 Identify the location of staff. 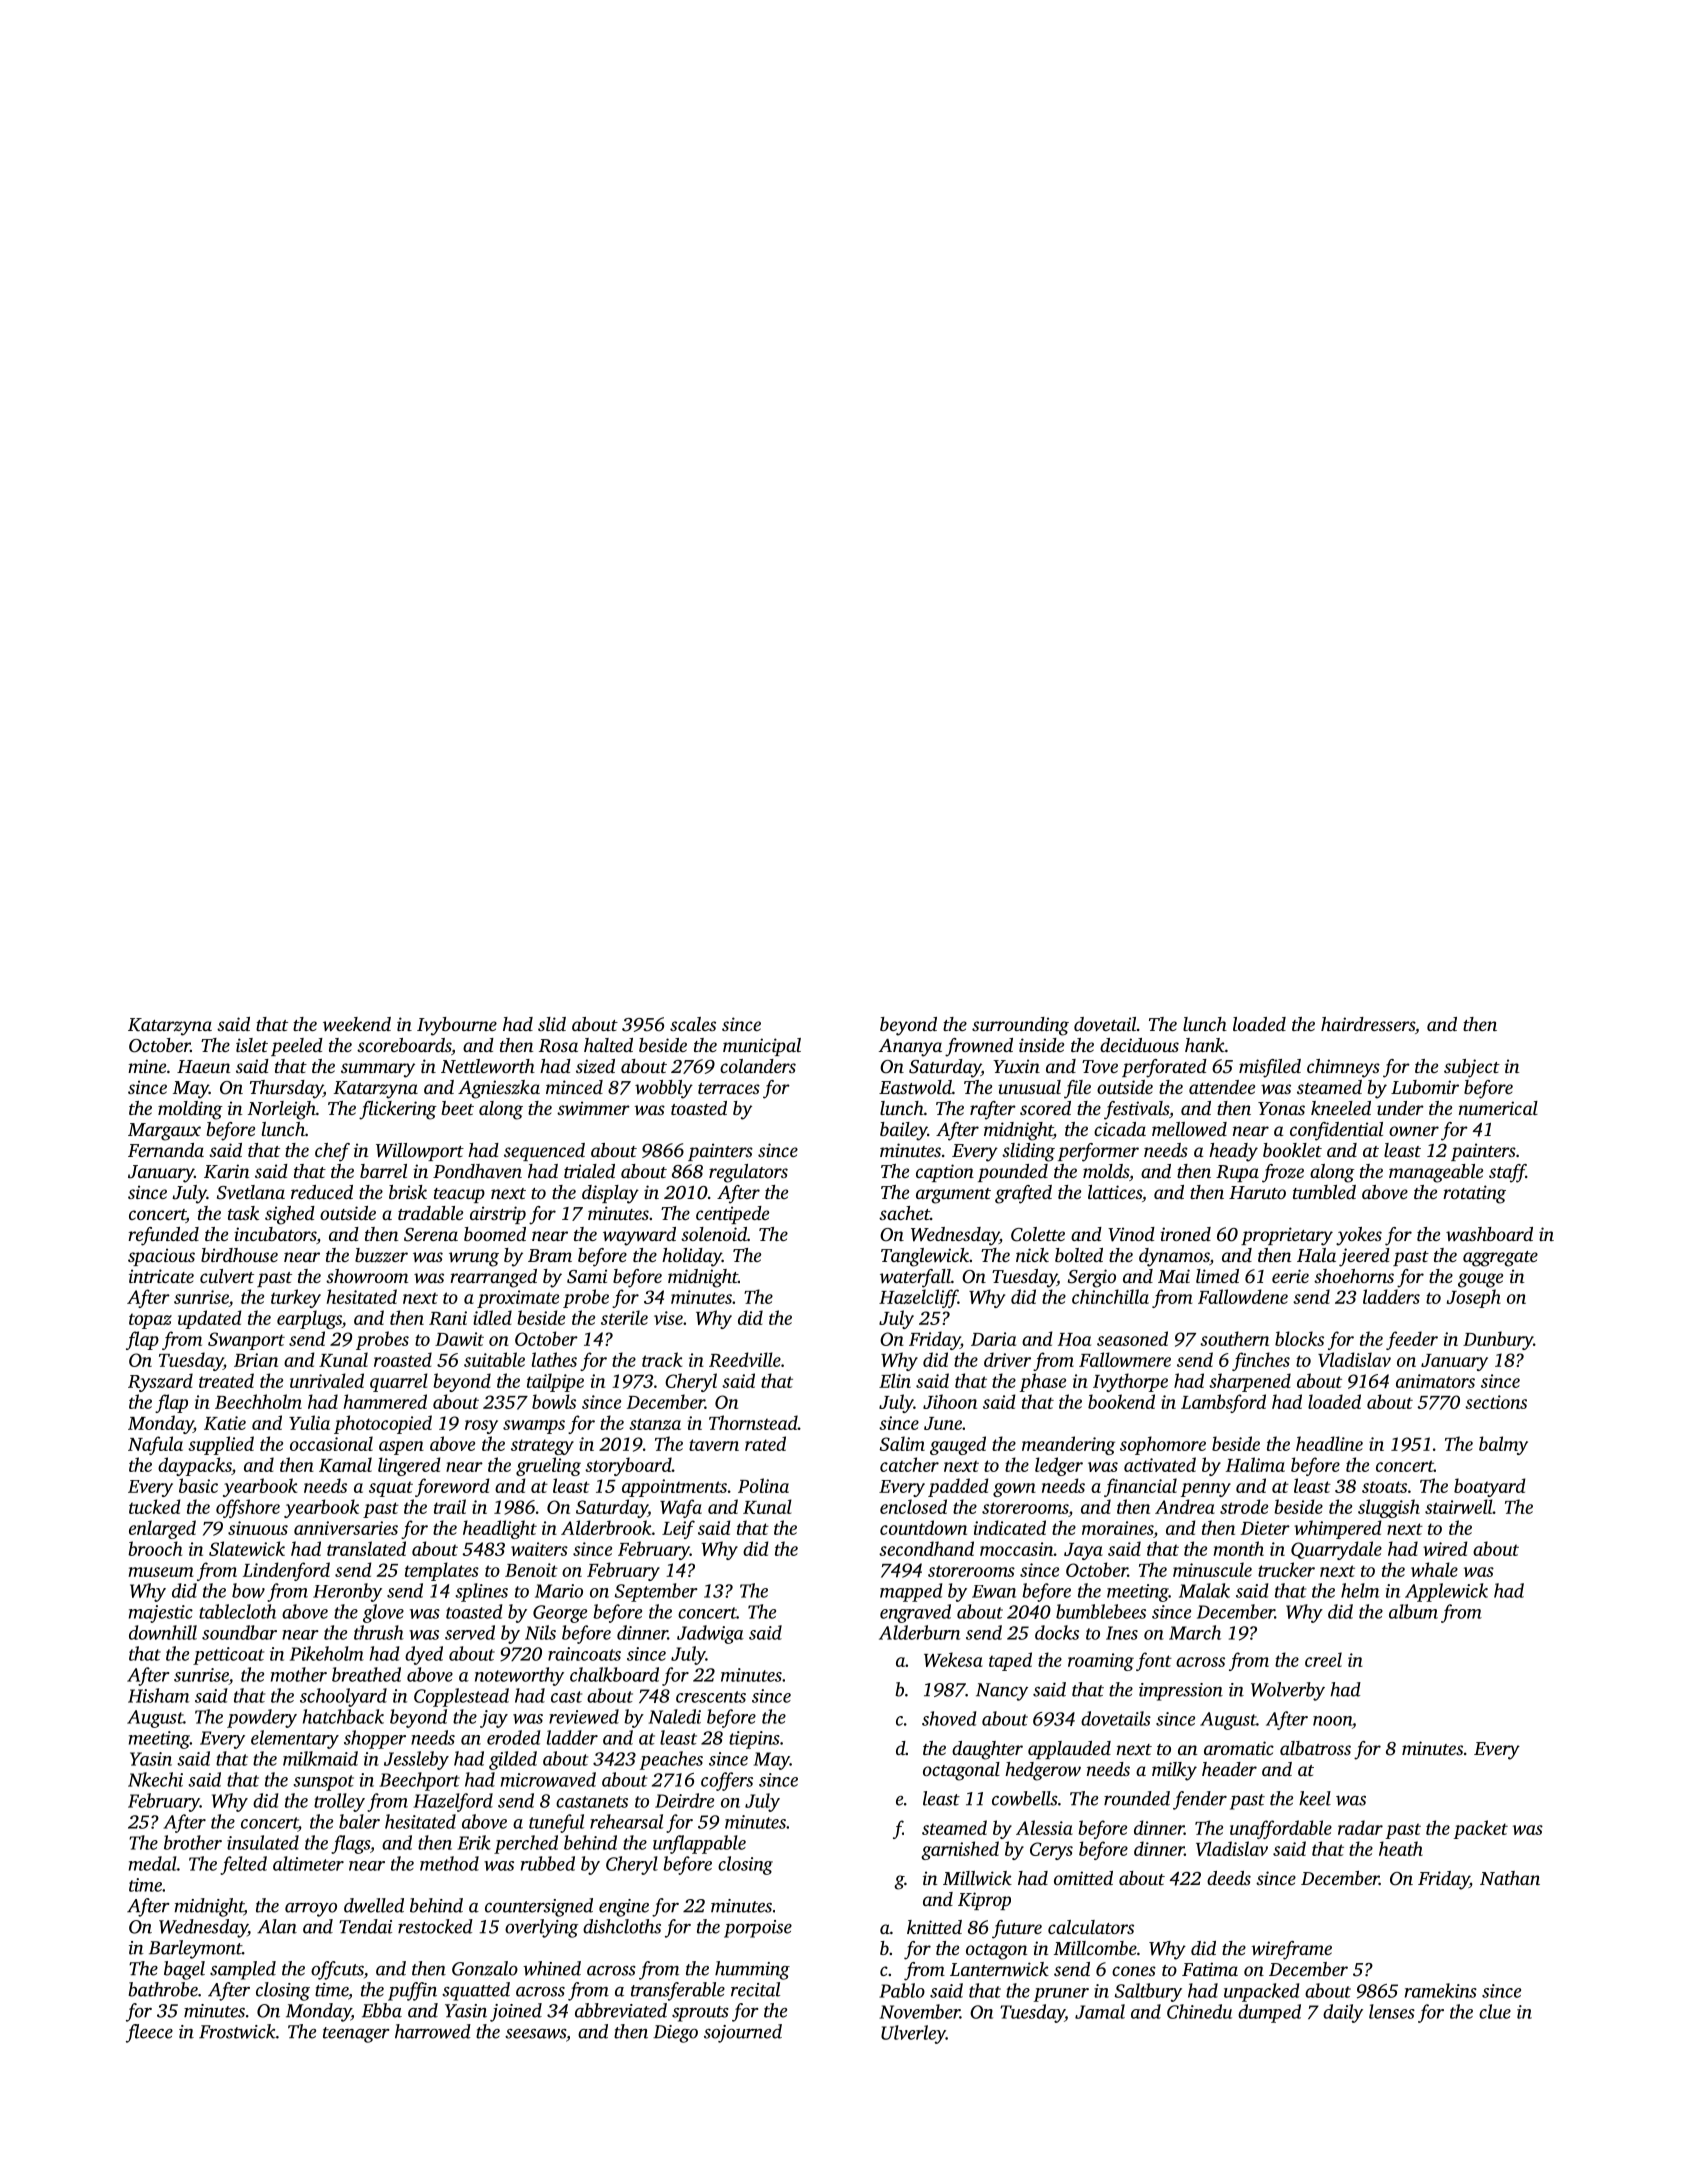
(1507, 1173).
